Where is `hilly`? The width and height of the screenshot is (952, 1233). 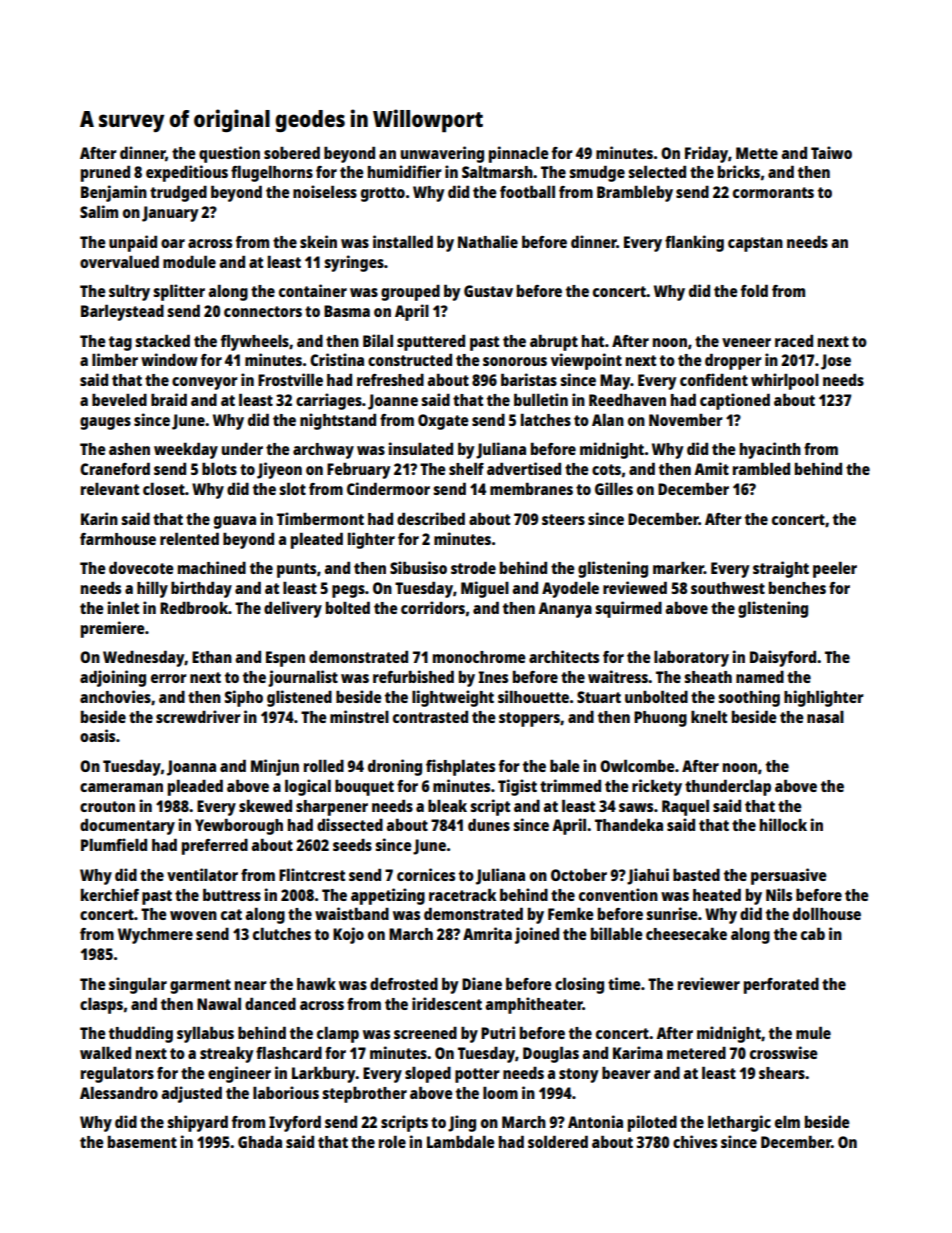 hilly is located at coordinates (152, 589).
